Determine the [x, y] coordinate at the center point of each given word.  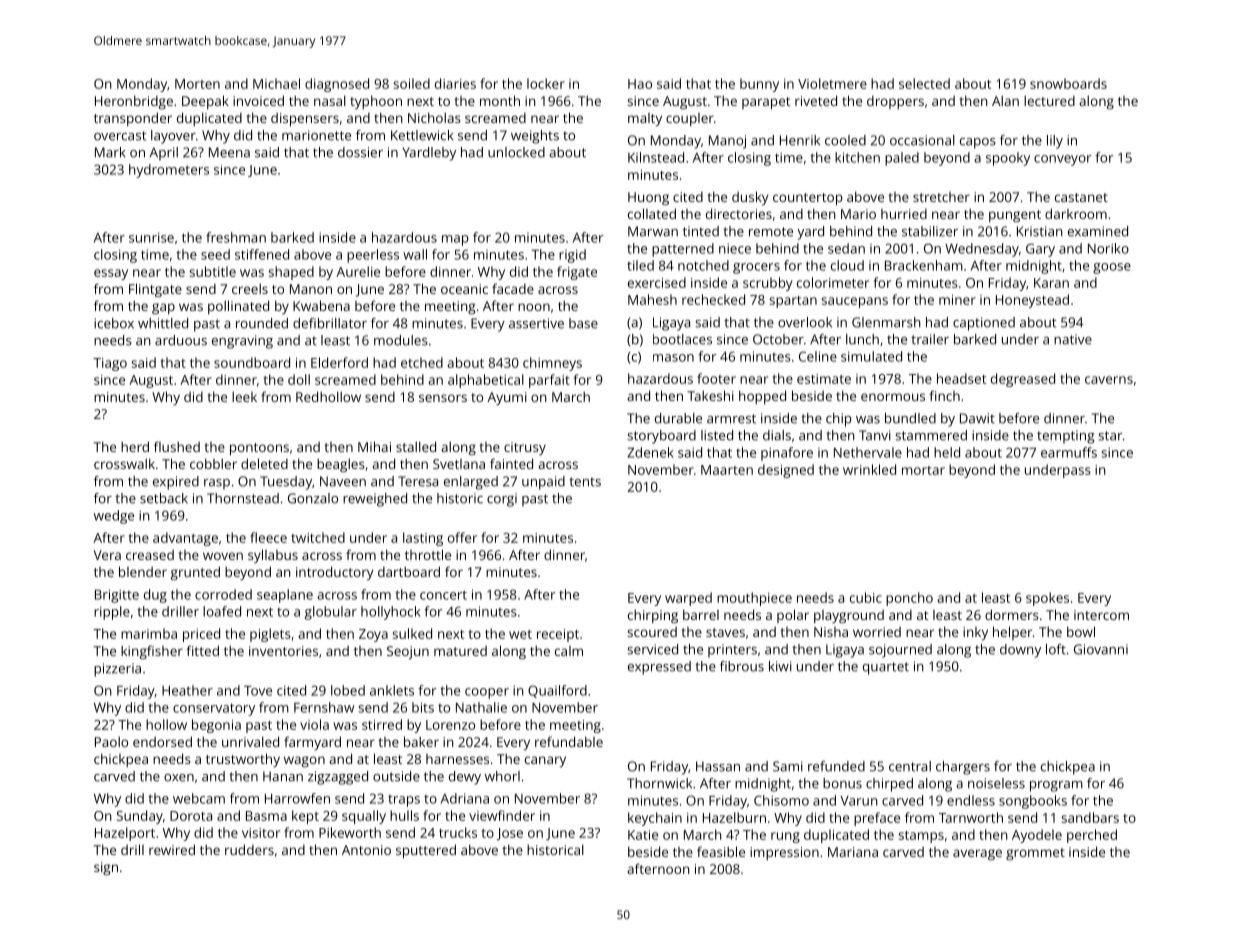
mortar [923, 470]
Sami [788, 766]
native [1073, 339]
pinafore [787, 454]
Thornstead [243, 498]
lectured [1049, 100]
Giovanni [1101, 649]
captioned [984, 324]
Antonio [366, 850]
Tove [258, 691]
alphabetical [486, 381]
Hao [640, 84]
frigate [577, 273]
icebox [114, 323]
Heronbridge [134, 102]
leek [244, 396]
